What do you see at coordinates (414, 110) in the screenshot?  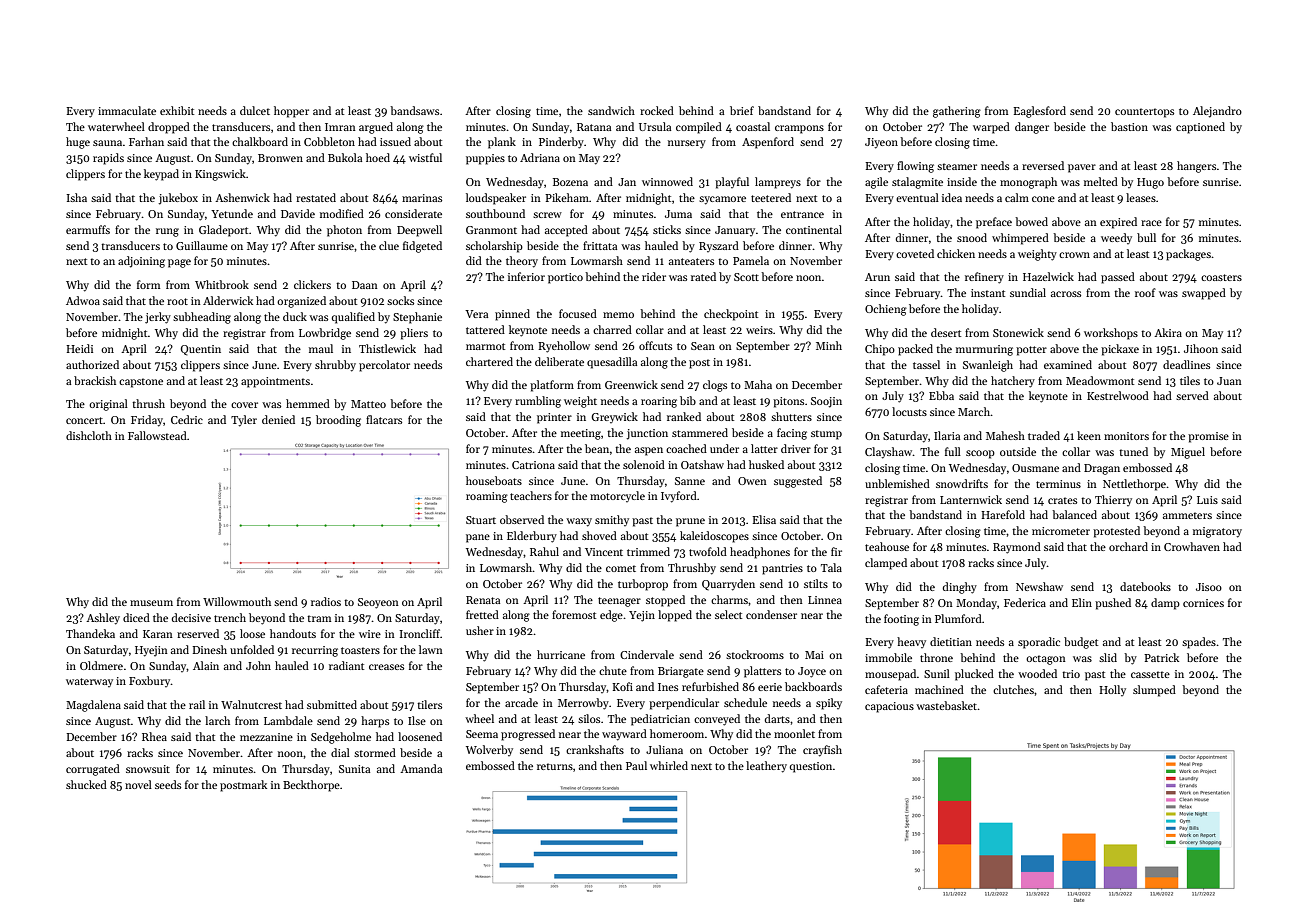 I see `bandsaws` at bounding box center [414, 110].
